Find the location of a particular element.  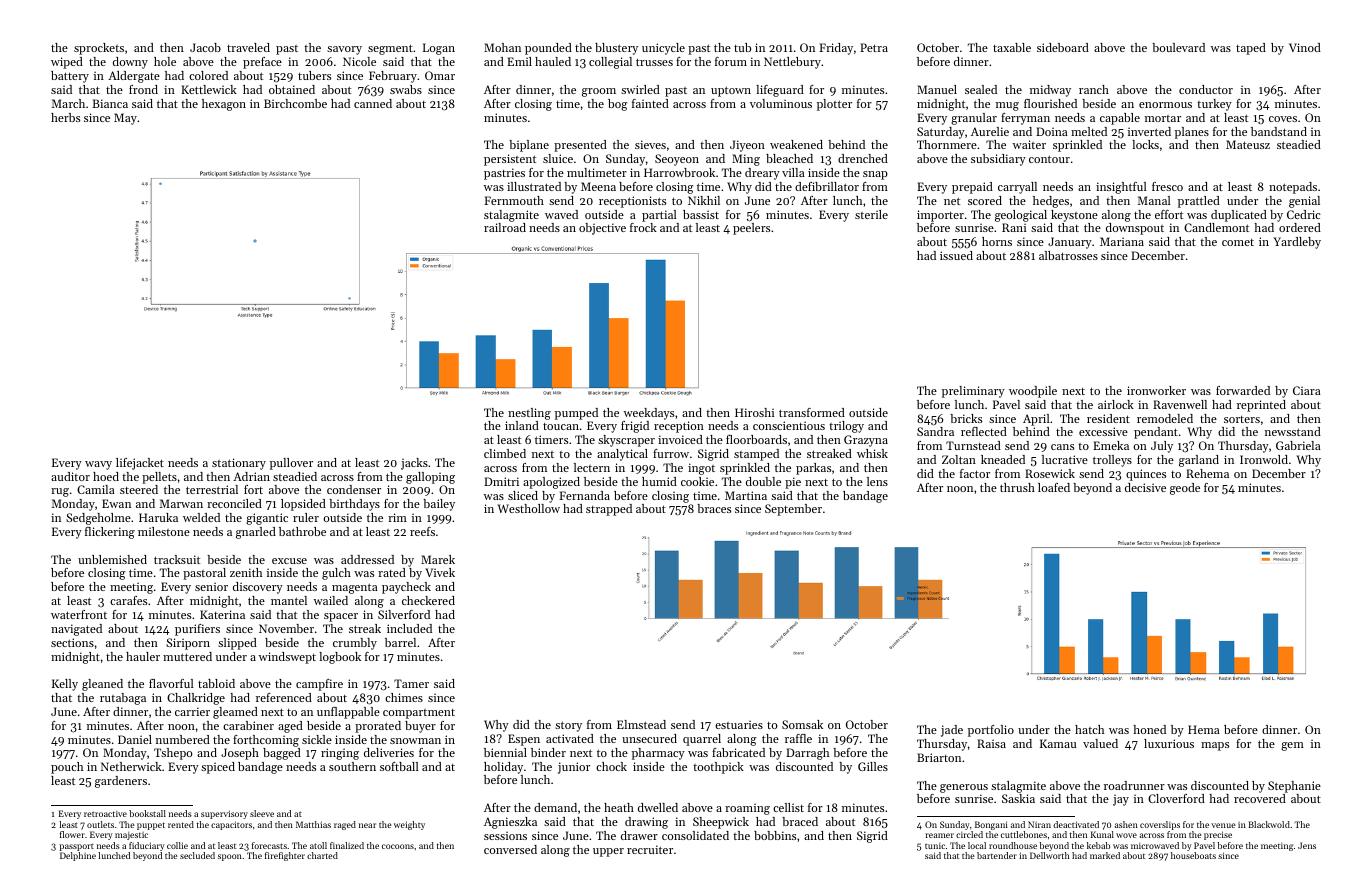

Jacob is located at coordinates (205, 47).
